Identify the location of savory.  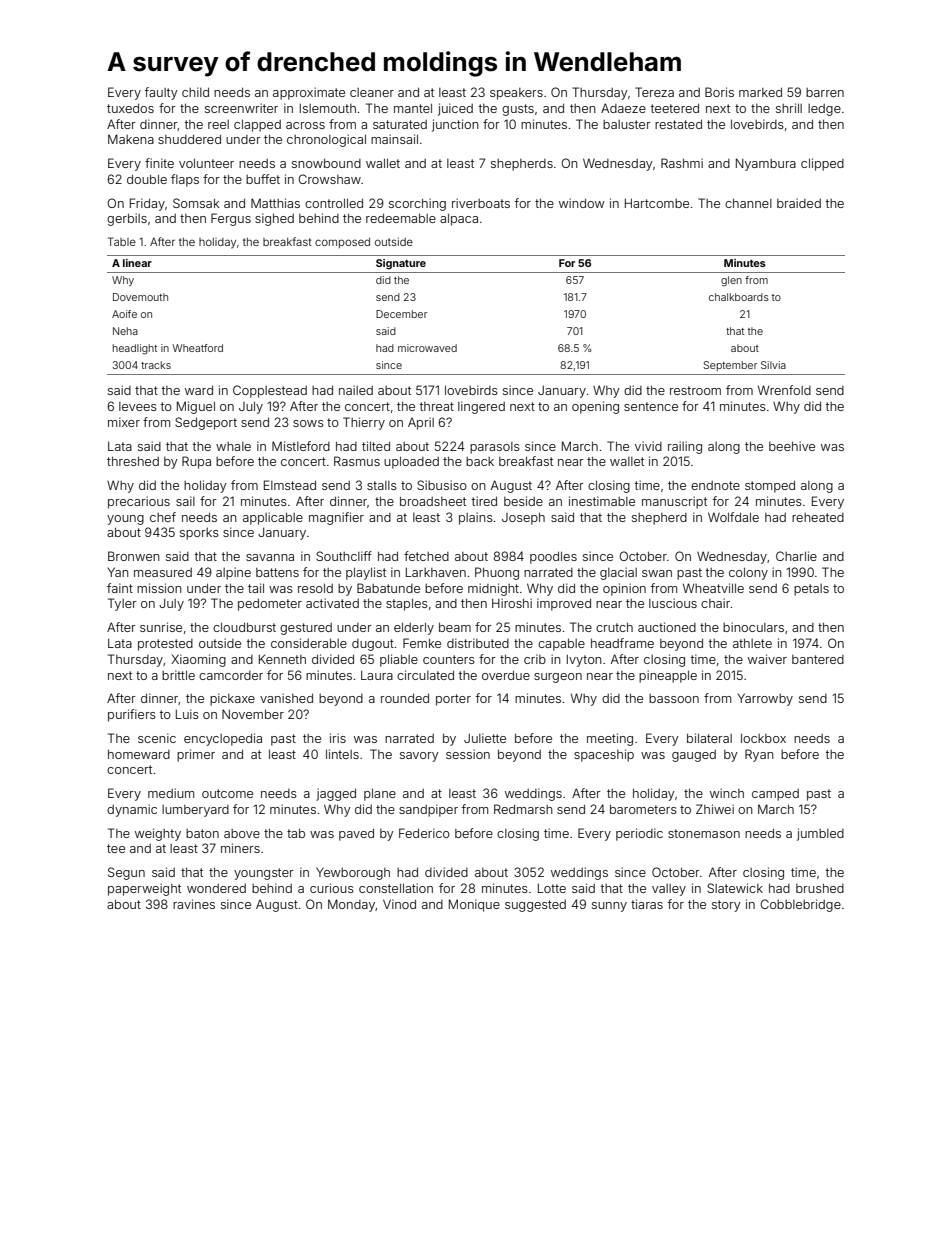
(419, 757).
